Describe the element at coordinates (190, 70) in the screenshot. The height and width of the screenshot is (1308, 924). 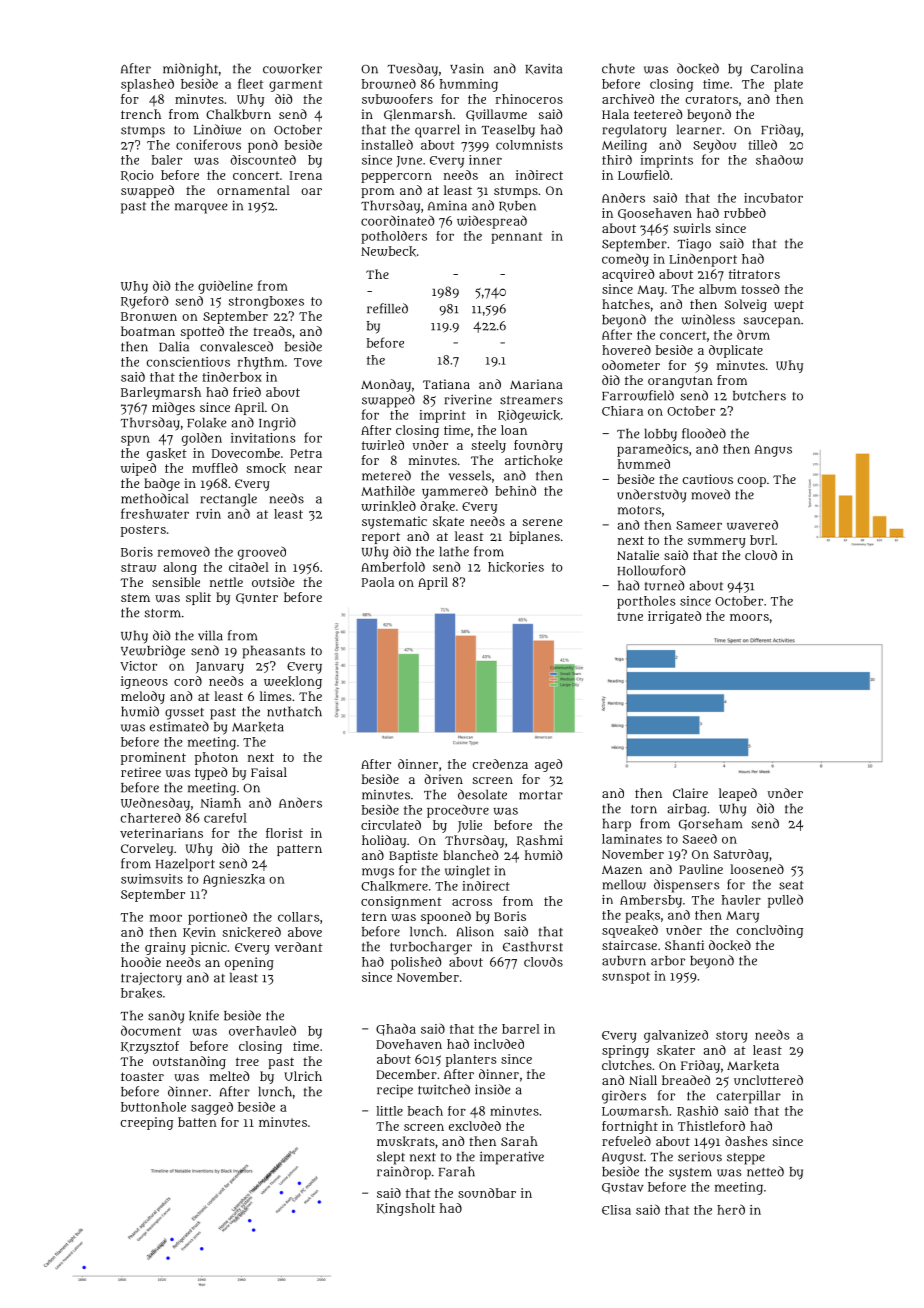
I see `midnight` at that location.
